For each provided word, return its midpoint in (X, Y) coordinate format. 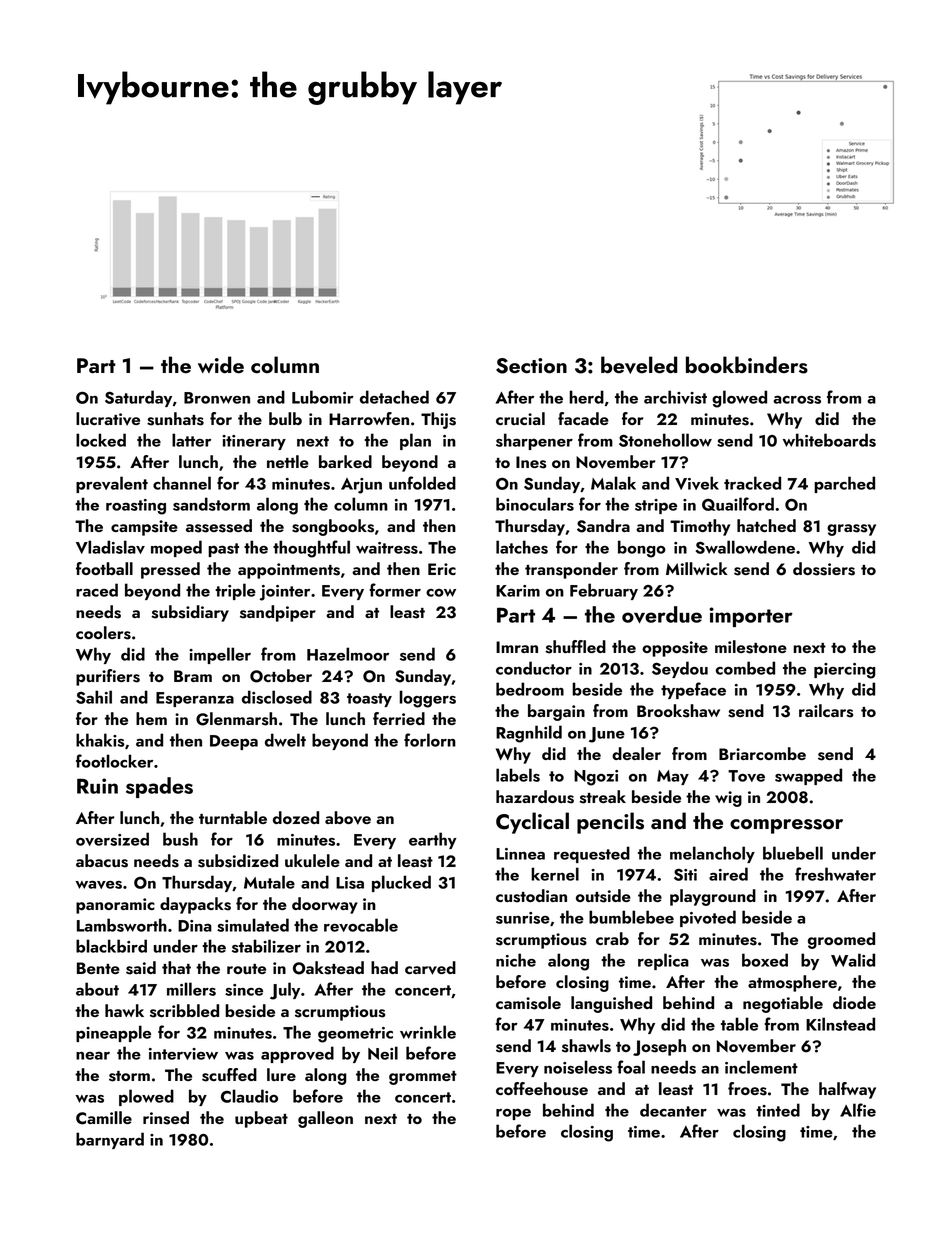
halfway (847, 1090)
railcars (826, 711)
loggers (427, 699)
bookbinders (747, 365)
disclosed (277, 697)
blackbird (111, 946)
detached (394, 397)
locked (101, 440)
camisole (528, 1003)
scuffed (229, 1075)
